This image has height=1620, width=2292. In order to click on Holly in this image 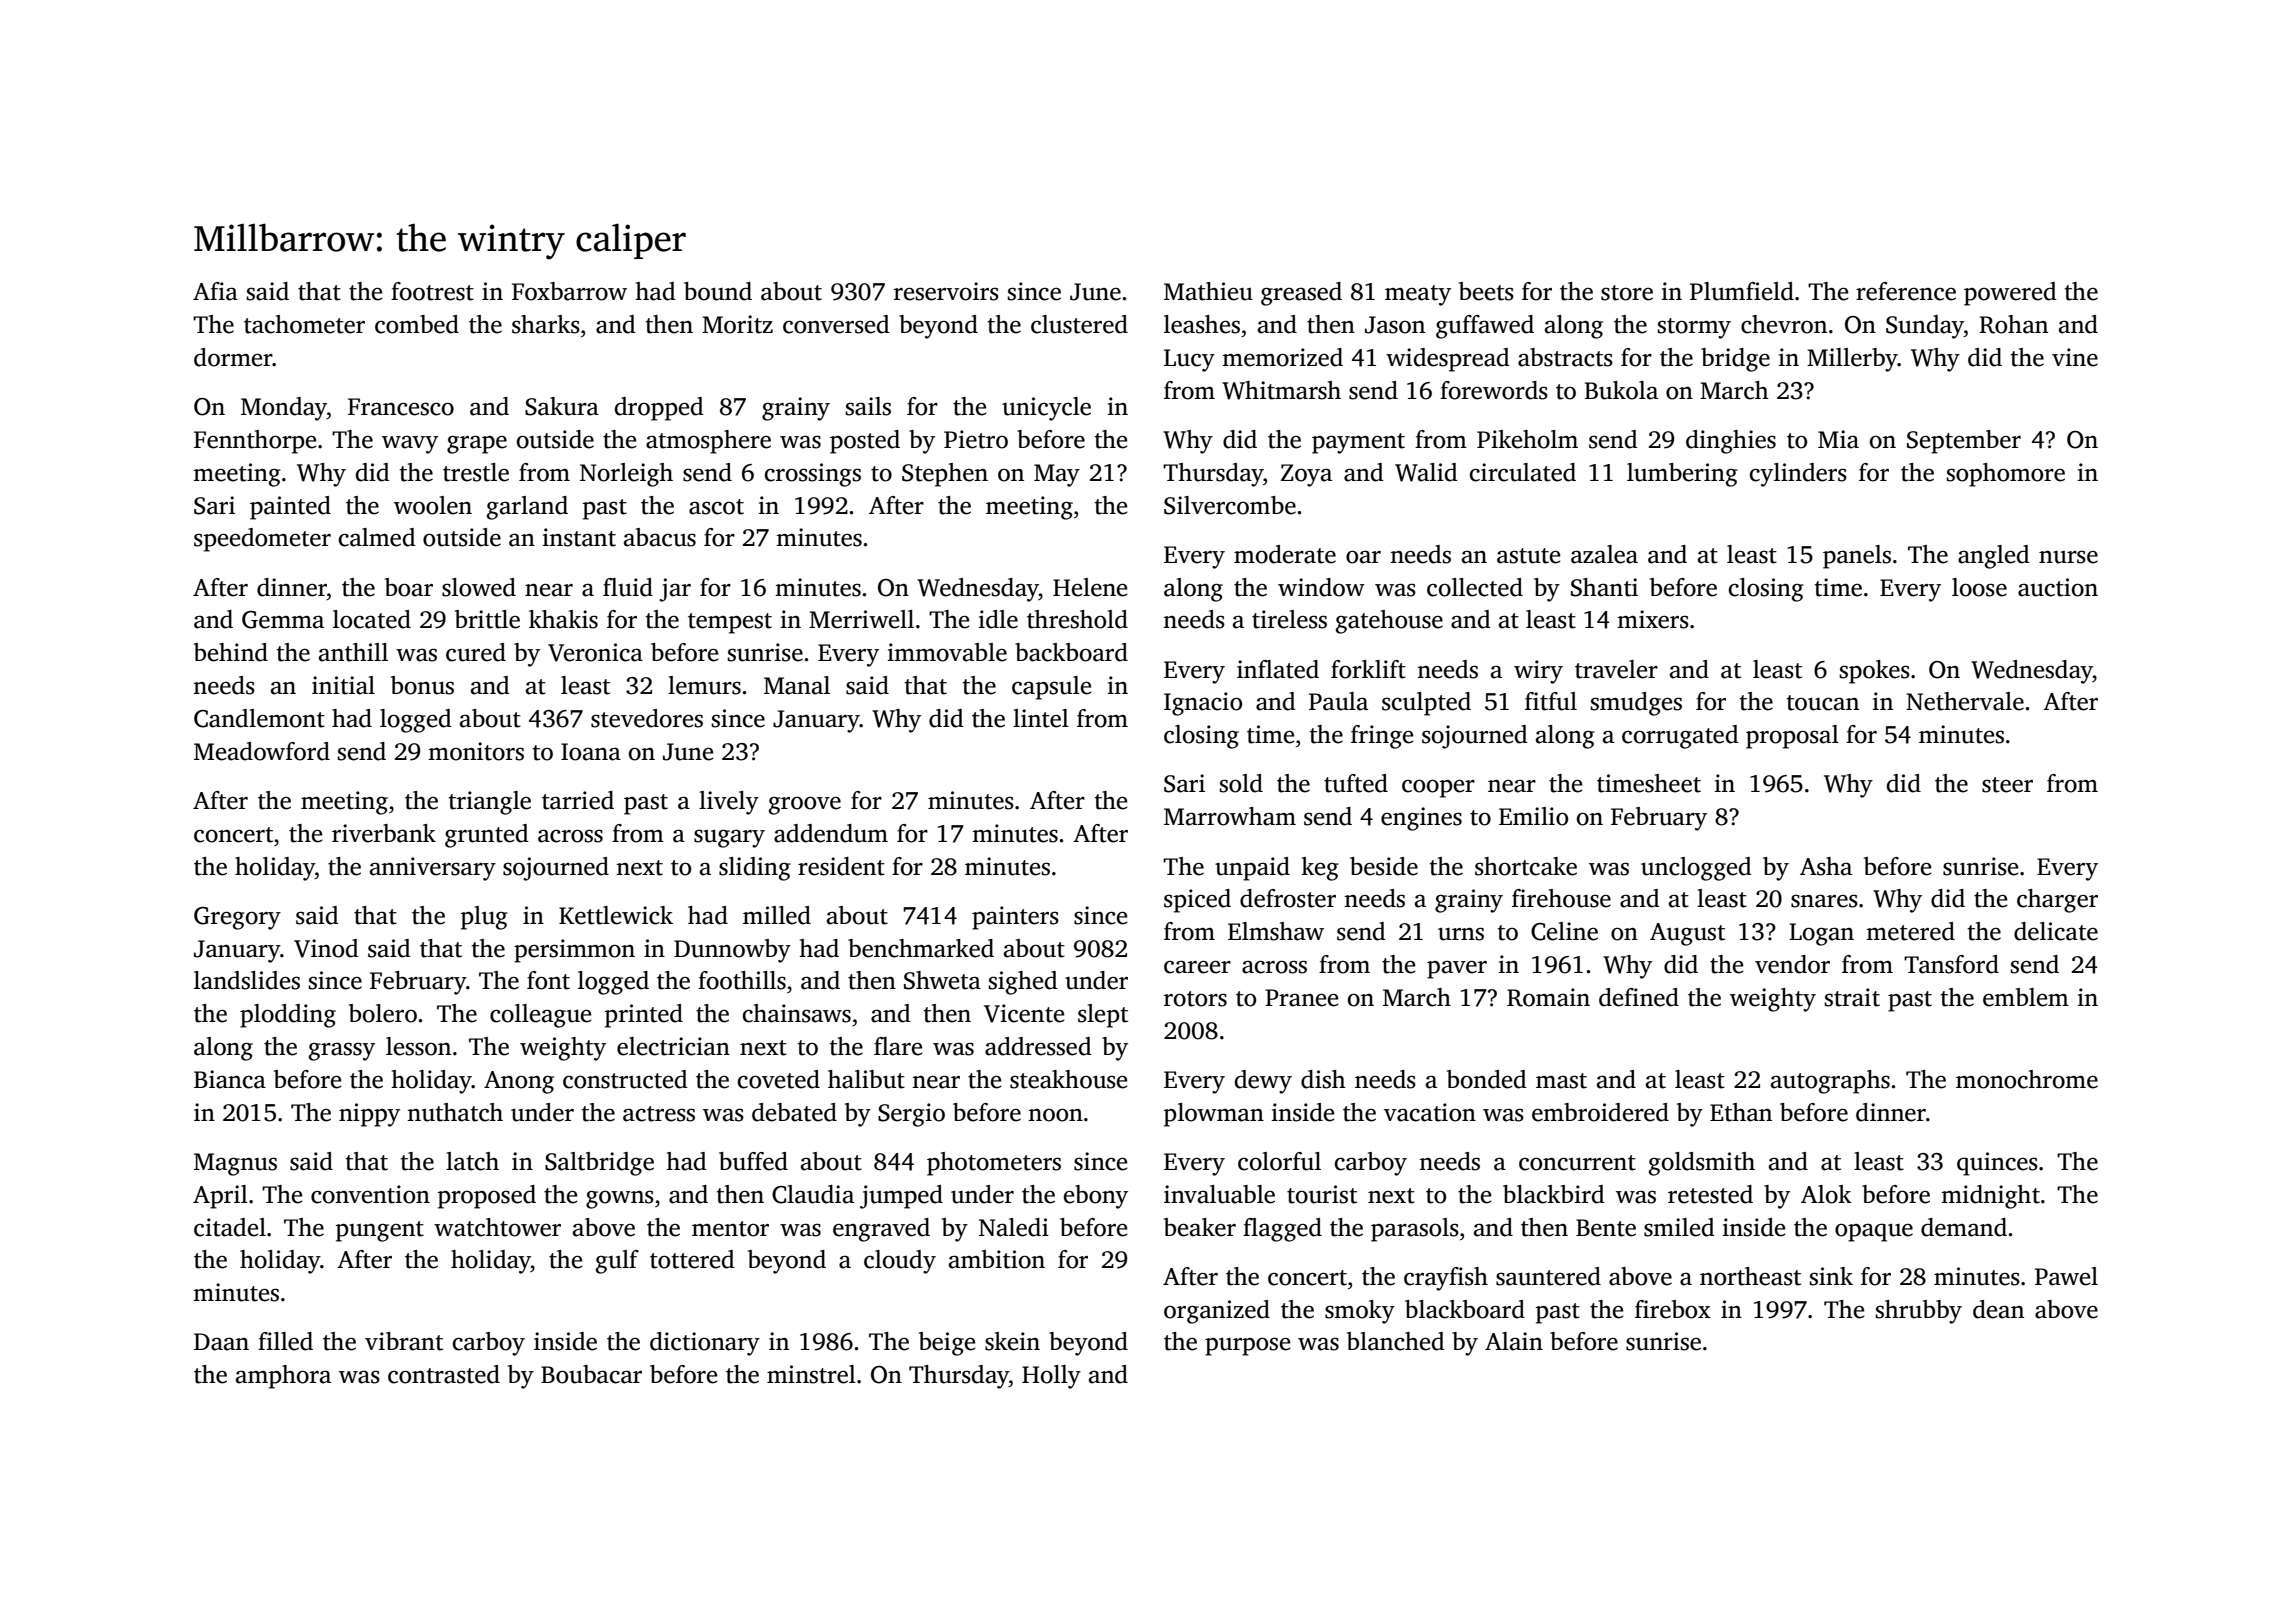, I will do `click(1051, 1377)`.
